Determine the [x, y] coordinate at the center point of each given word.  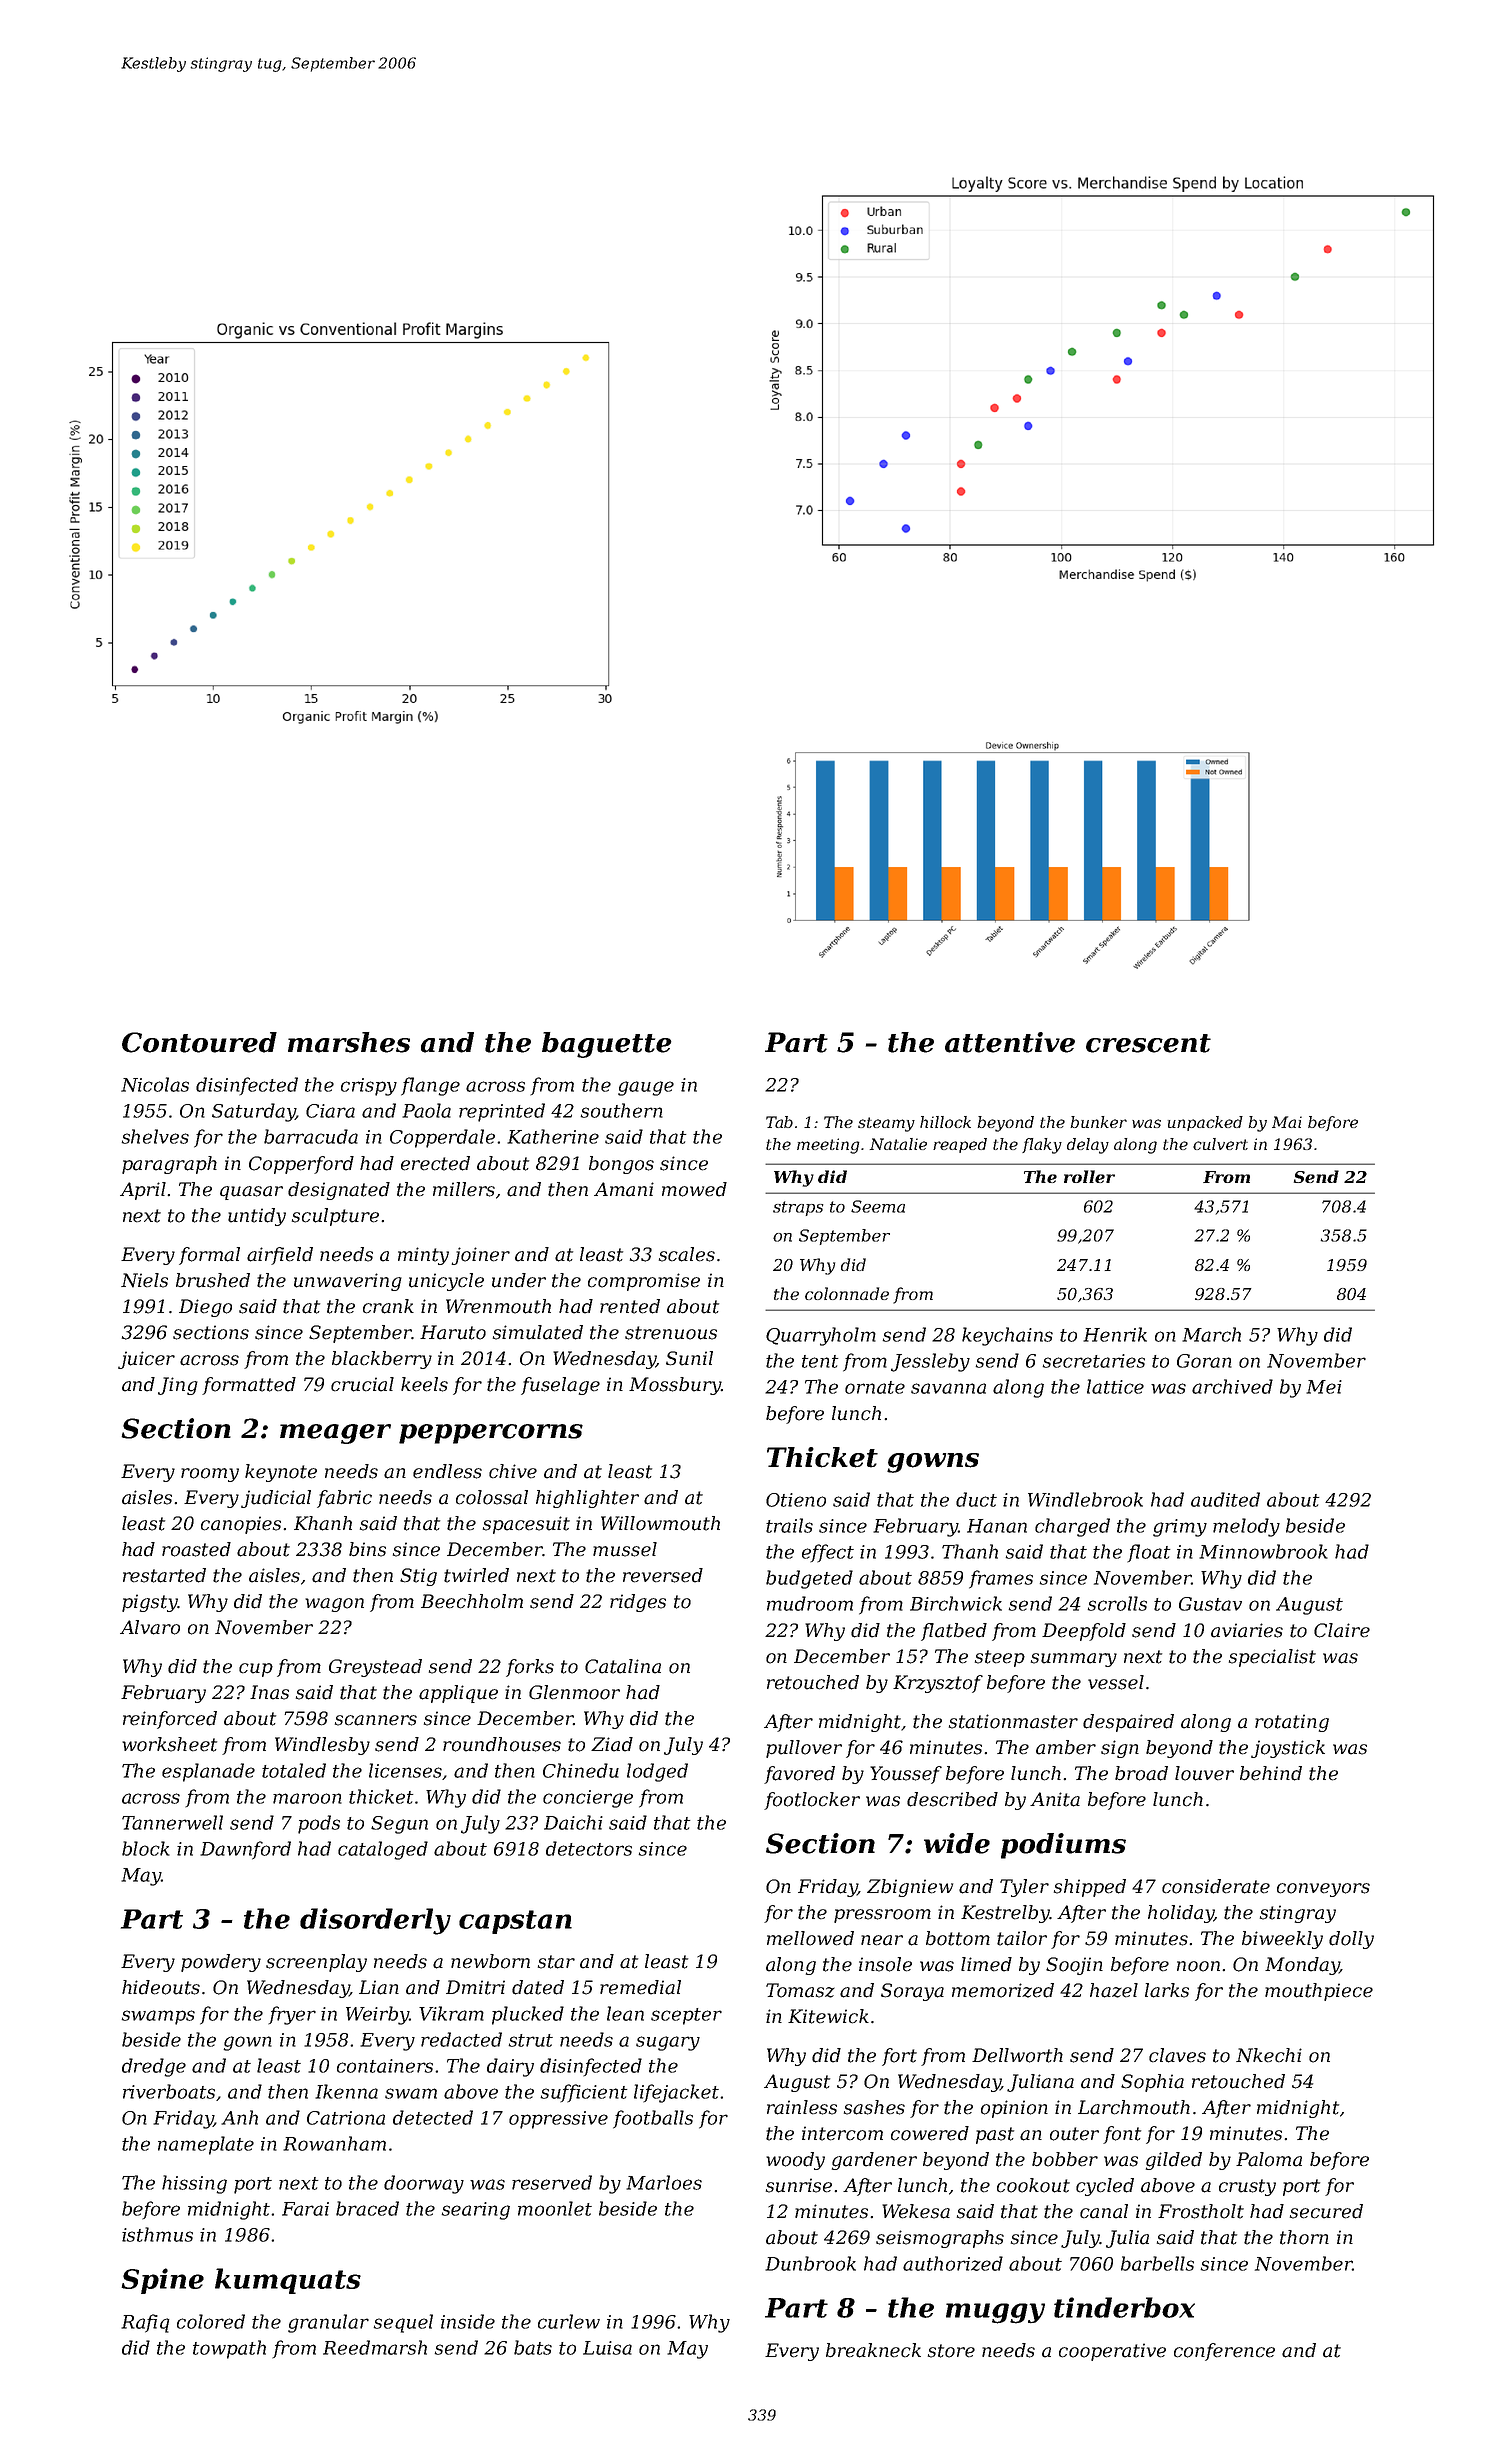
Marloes [664, 2182]
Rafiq [145, 2323]
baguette [607, 1045]
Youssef [906, 1775]
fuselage [560, 1386]
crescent [1148, 1043]
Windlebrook [1085, 1499]
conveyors [1323, 1890]
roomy [210, 1475]
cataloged [383, 1850]
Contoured [199, 1042]
